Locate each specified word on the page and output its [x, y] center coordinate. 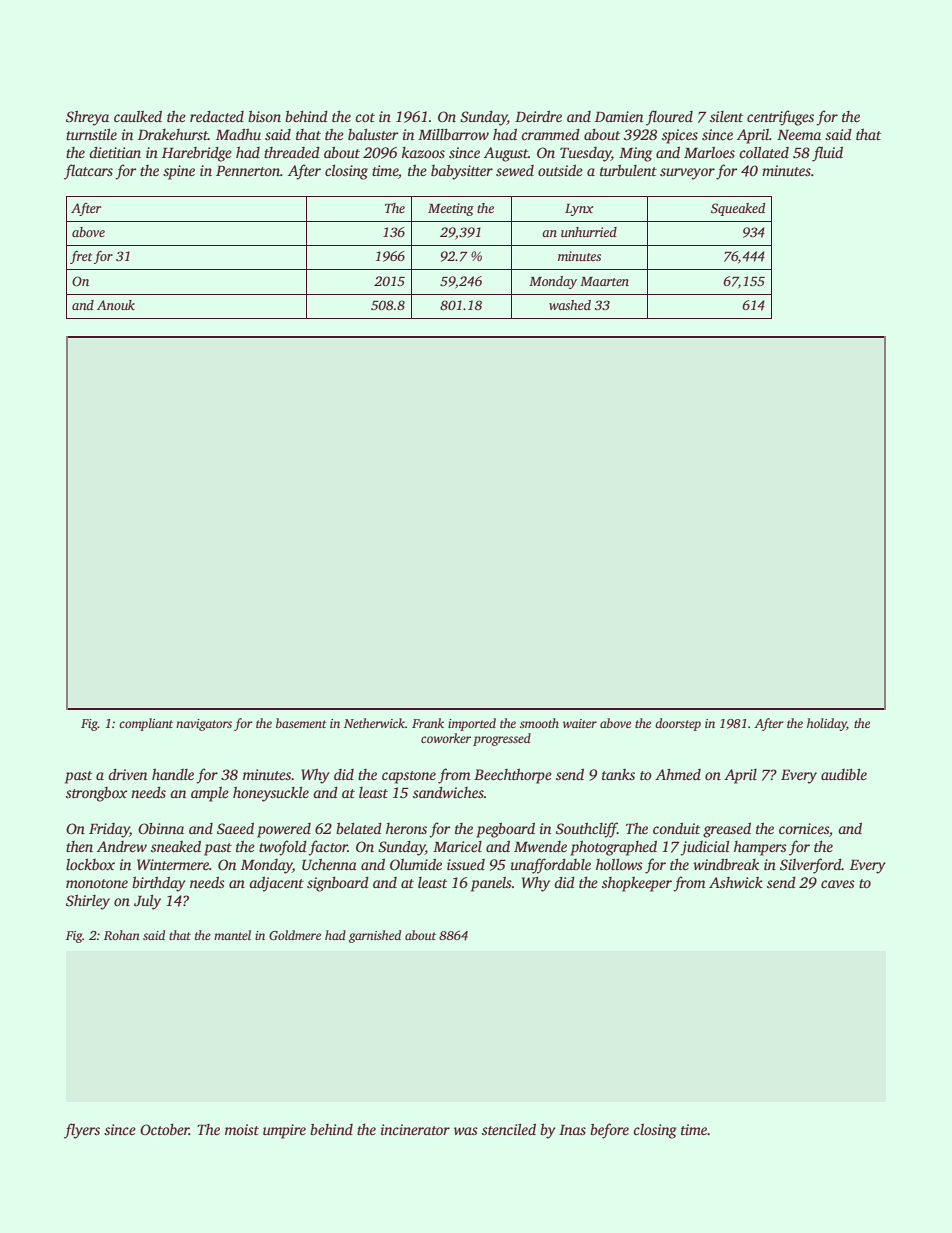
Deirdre [538, 116]
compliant [146, 724]
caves [838, 884]
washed [570, 305]
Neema [799, 135]
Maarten [604, 281]
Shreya [87, 118]
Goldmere [295, 935]
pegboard [505, 830]
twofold [283, 848]
